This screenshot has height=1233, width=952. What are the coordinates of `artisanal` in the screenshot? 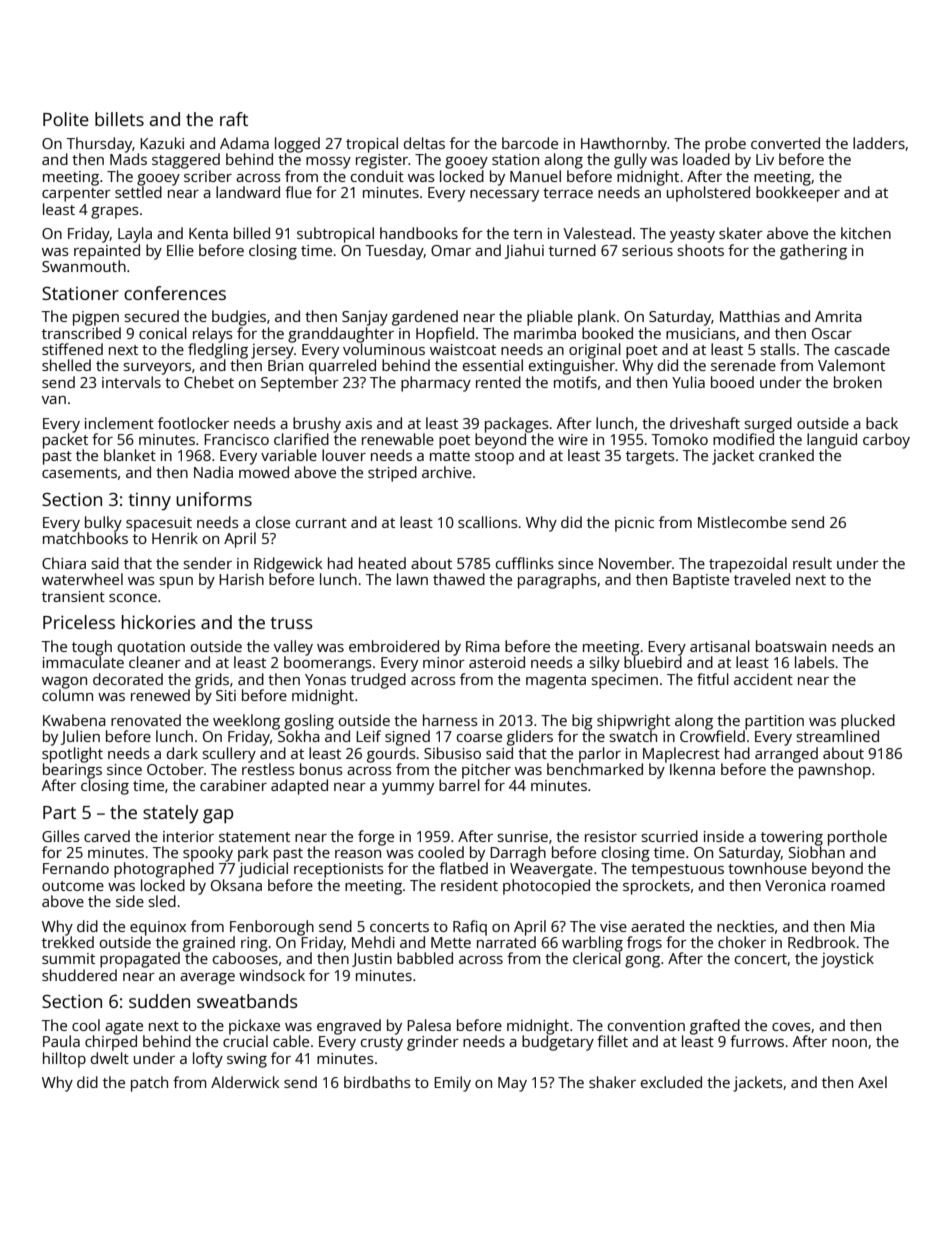 It's located at (720, 646).
